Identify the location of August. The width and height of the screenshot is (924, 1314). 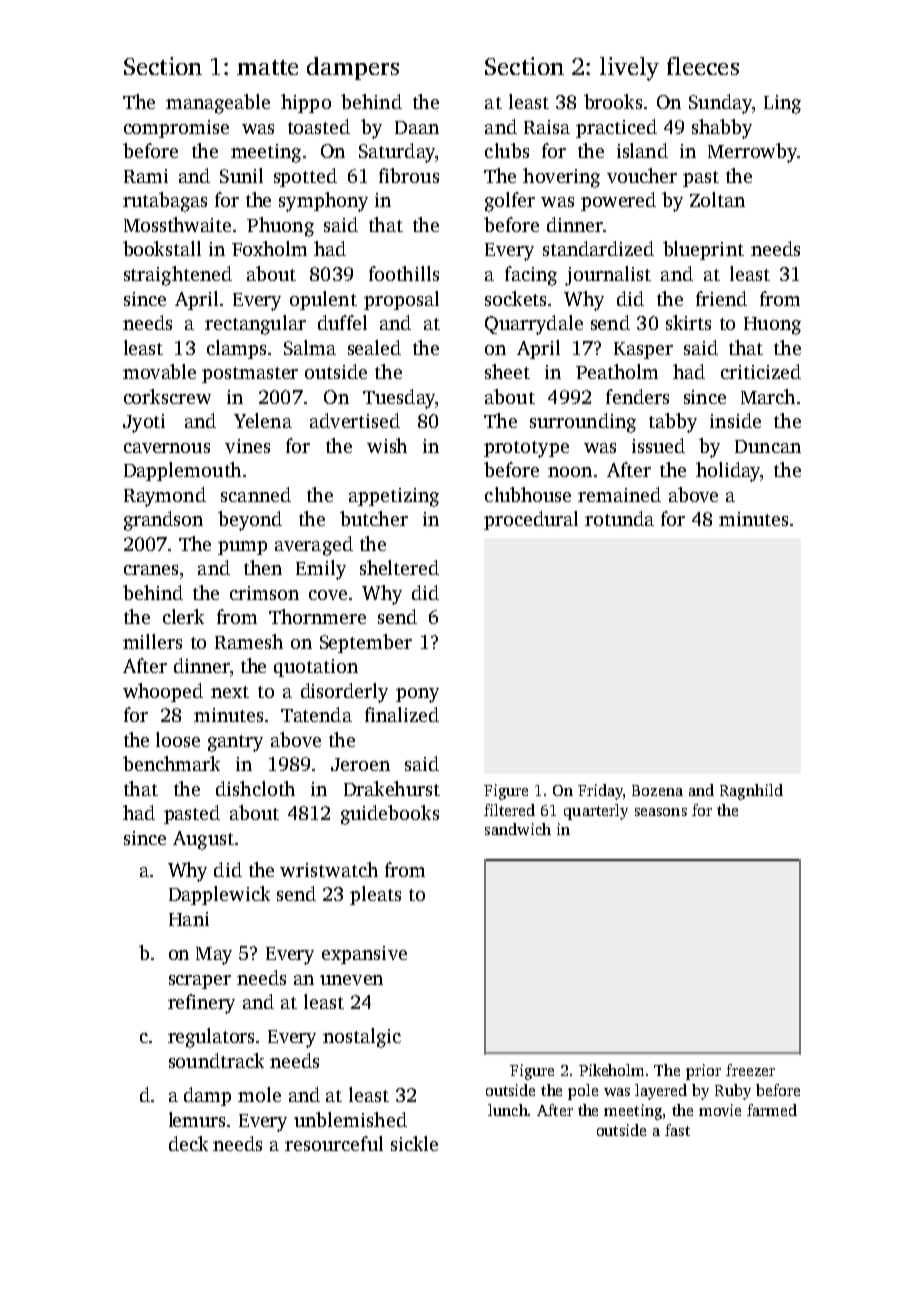
(203, 840).
